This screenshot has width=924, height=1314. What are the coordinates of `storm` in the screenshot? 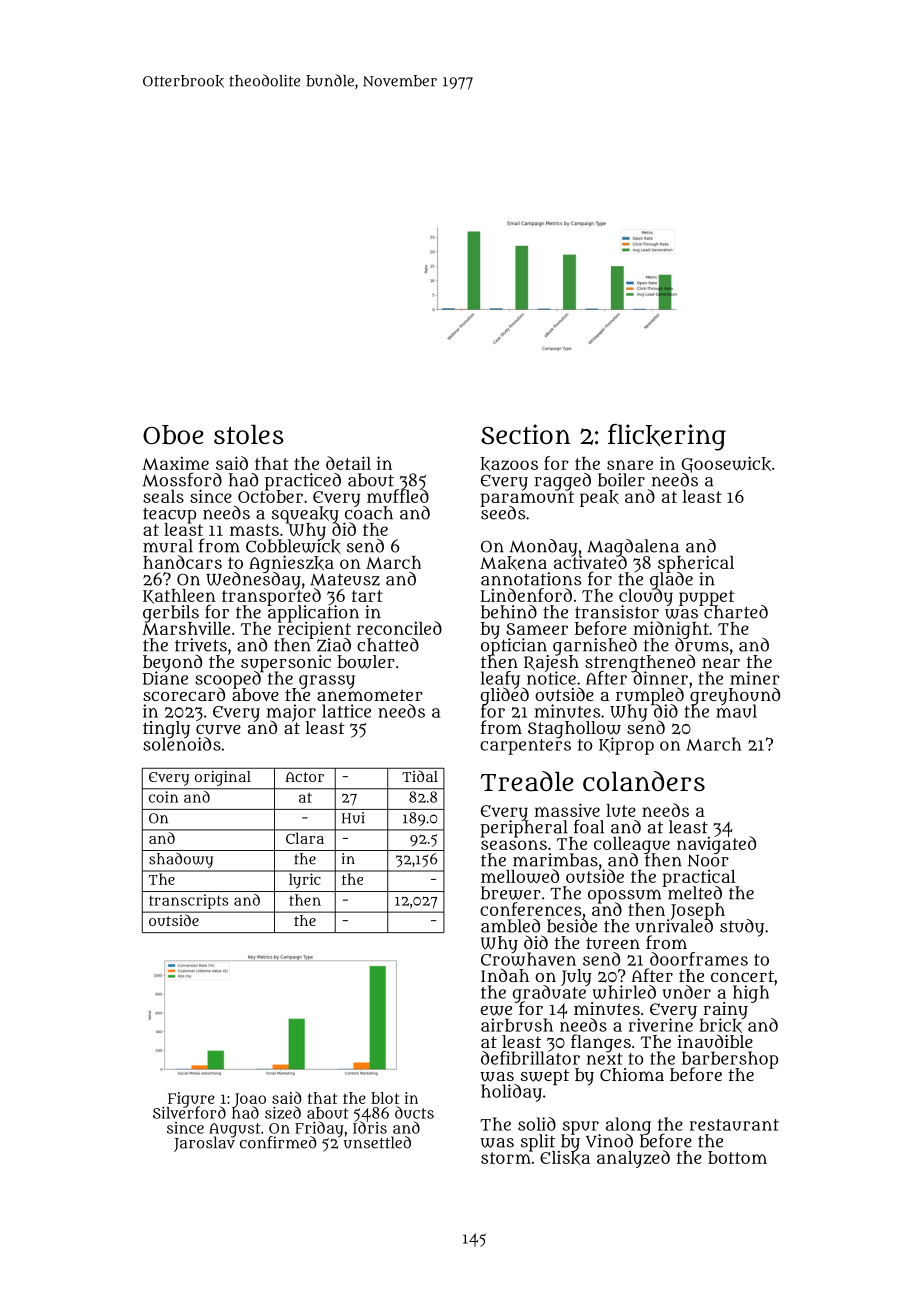 It's located at (506, 1158).
